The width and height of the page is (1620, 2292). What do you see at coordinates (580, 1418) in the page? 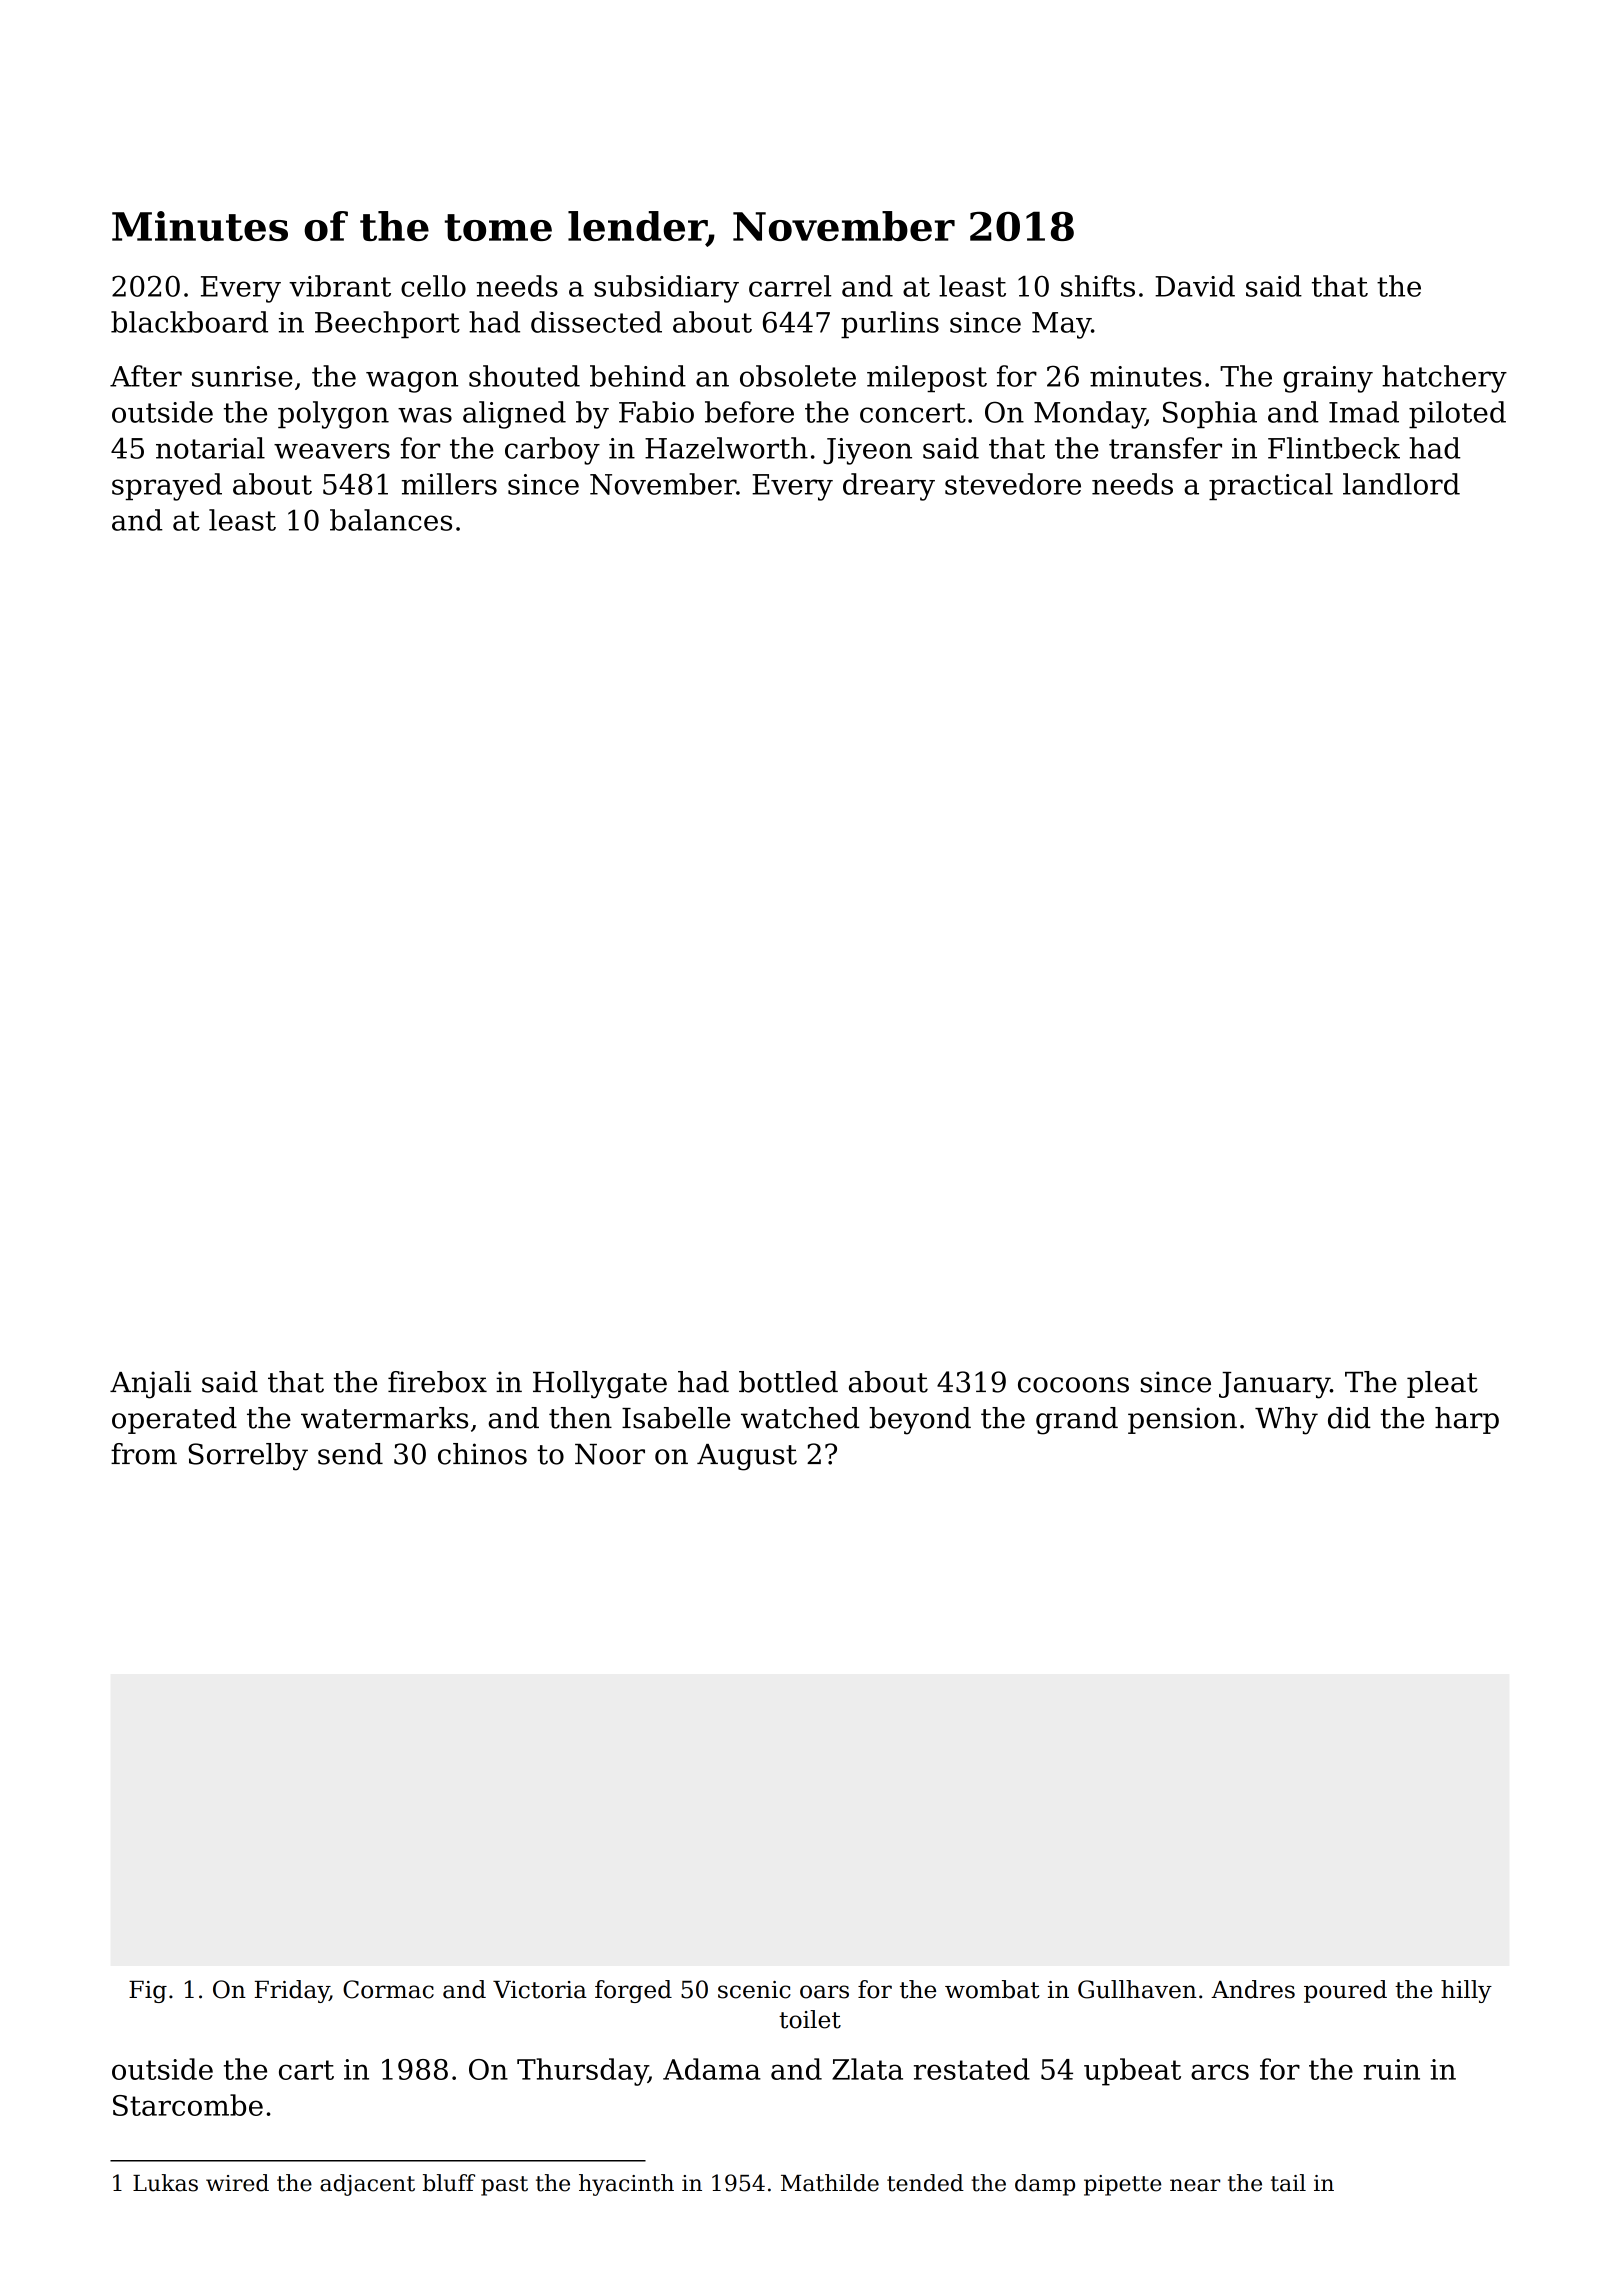
I see `then` at bounding box center [580, 1418].
